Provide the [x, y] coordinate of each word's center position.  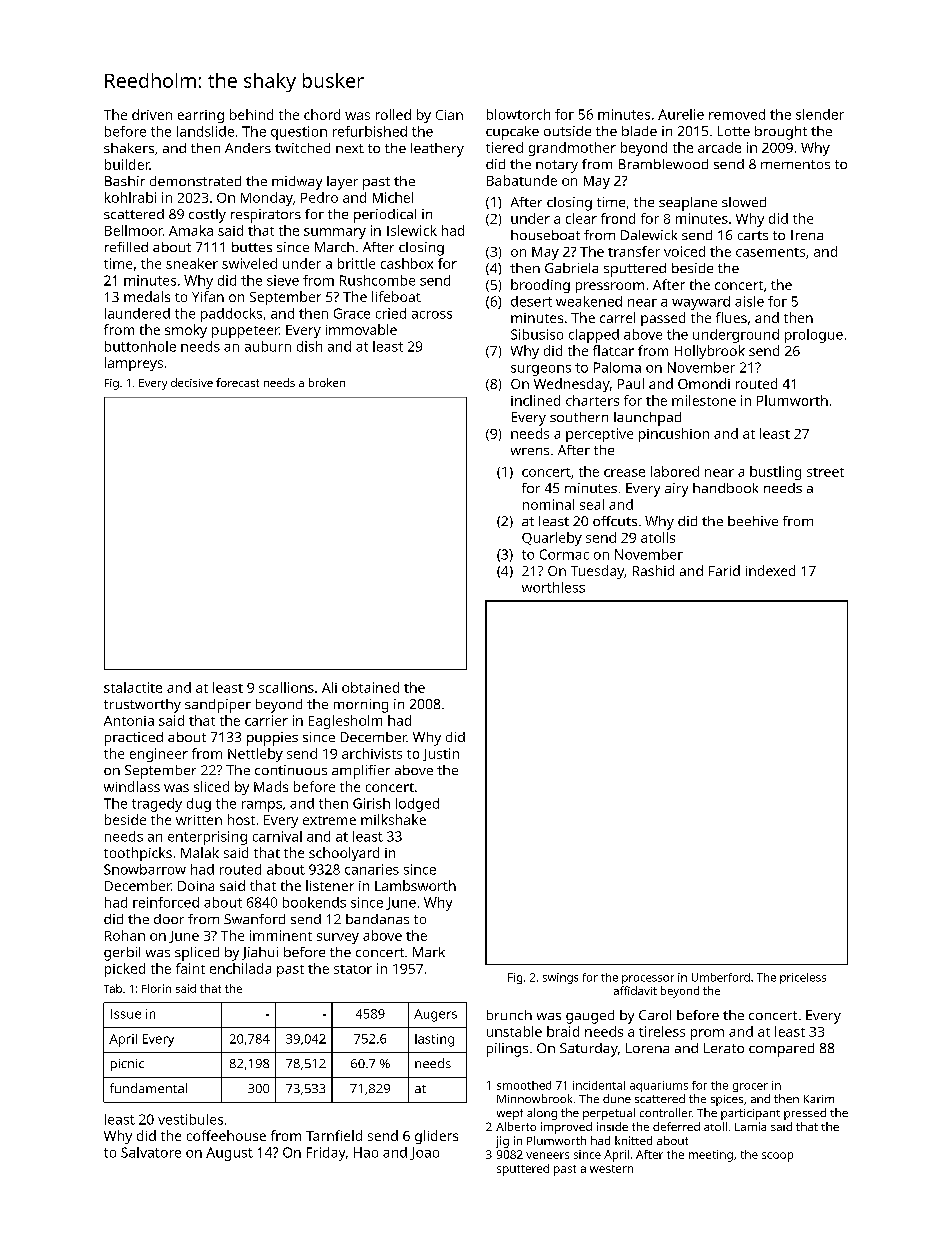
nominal [548, 504]
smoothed [524, 1085]
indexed [770, 570]
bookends [314, 902]
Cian [449, 115]
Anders [248, 148]
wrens [530, 451]
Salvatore [151, 1152]
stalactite [133, 687]
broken [327, 382]
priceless [803, 978]
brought [781, 133]
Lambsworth [415, 885]
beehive [753, 521]
